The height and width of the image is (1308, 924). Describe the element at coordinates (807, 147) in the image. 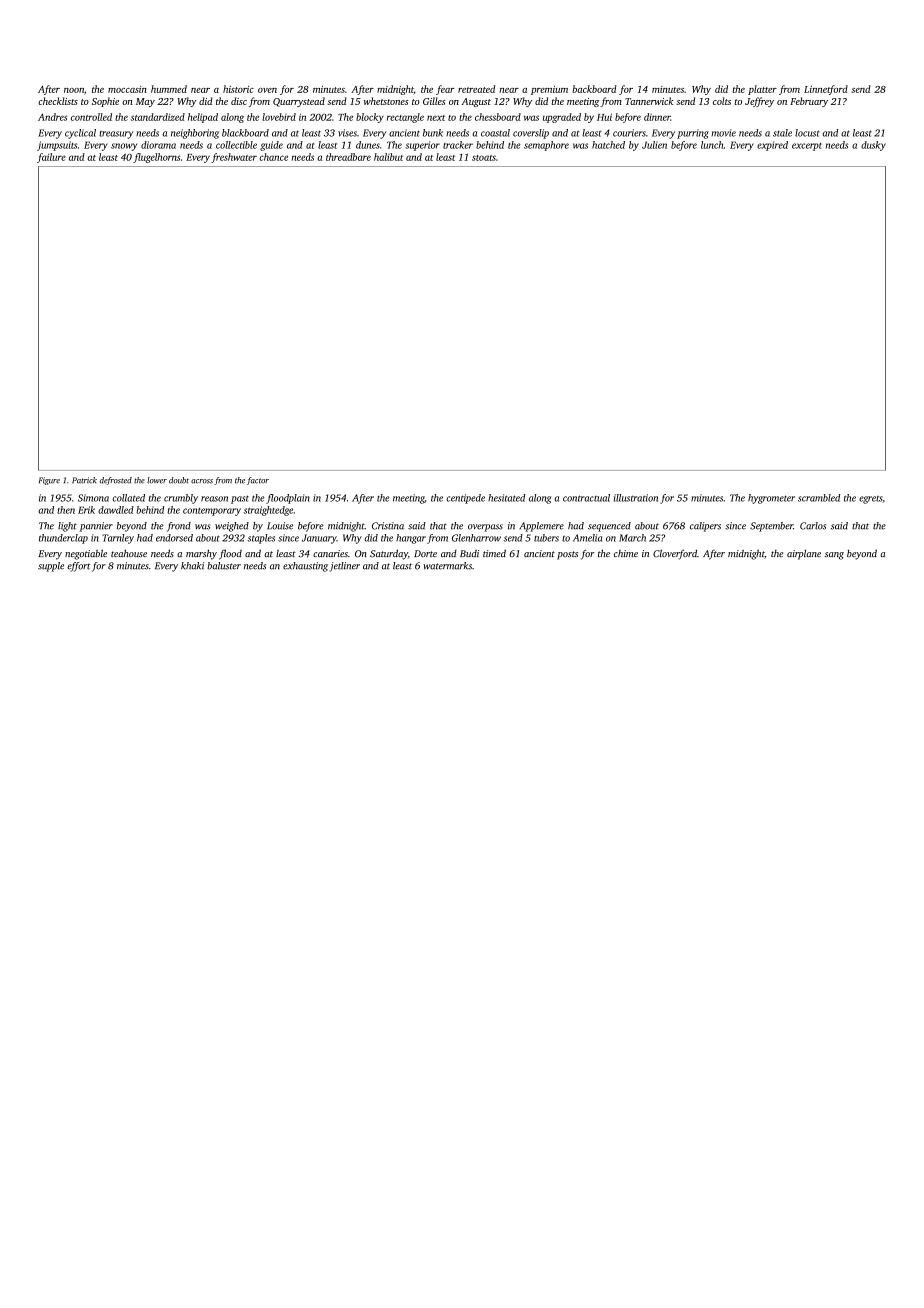

I see `excerpt` at that location.
